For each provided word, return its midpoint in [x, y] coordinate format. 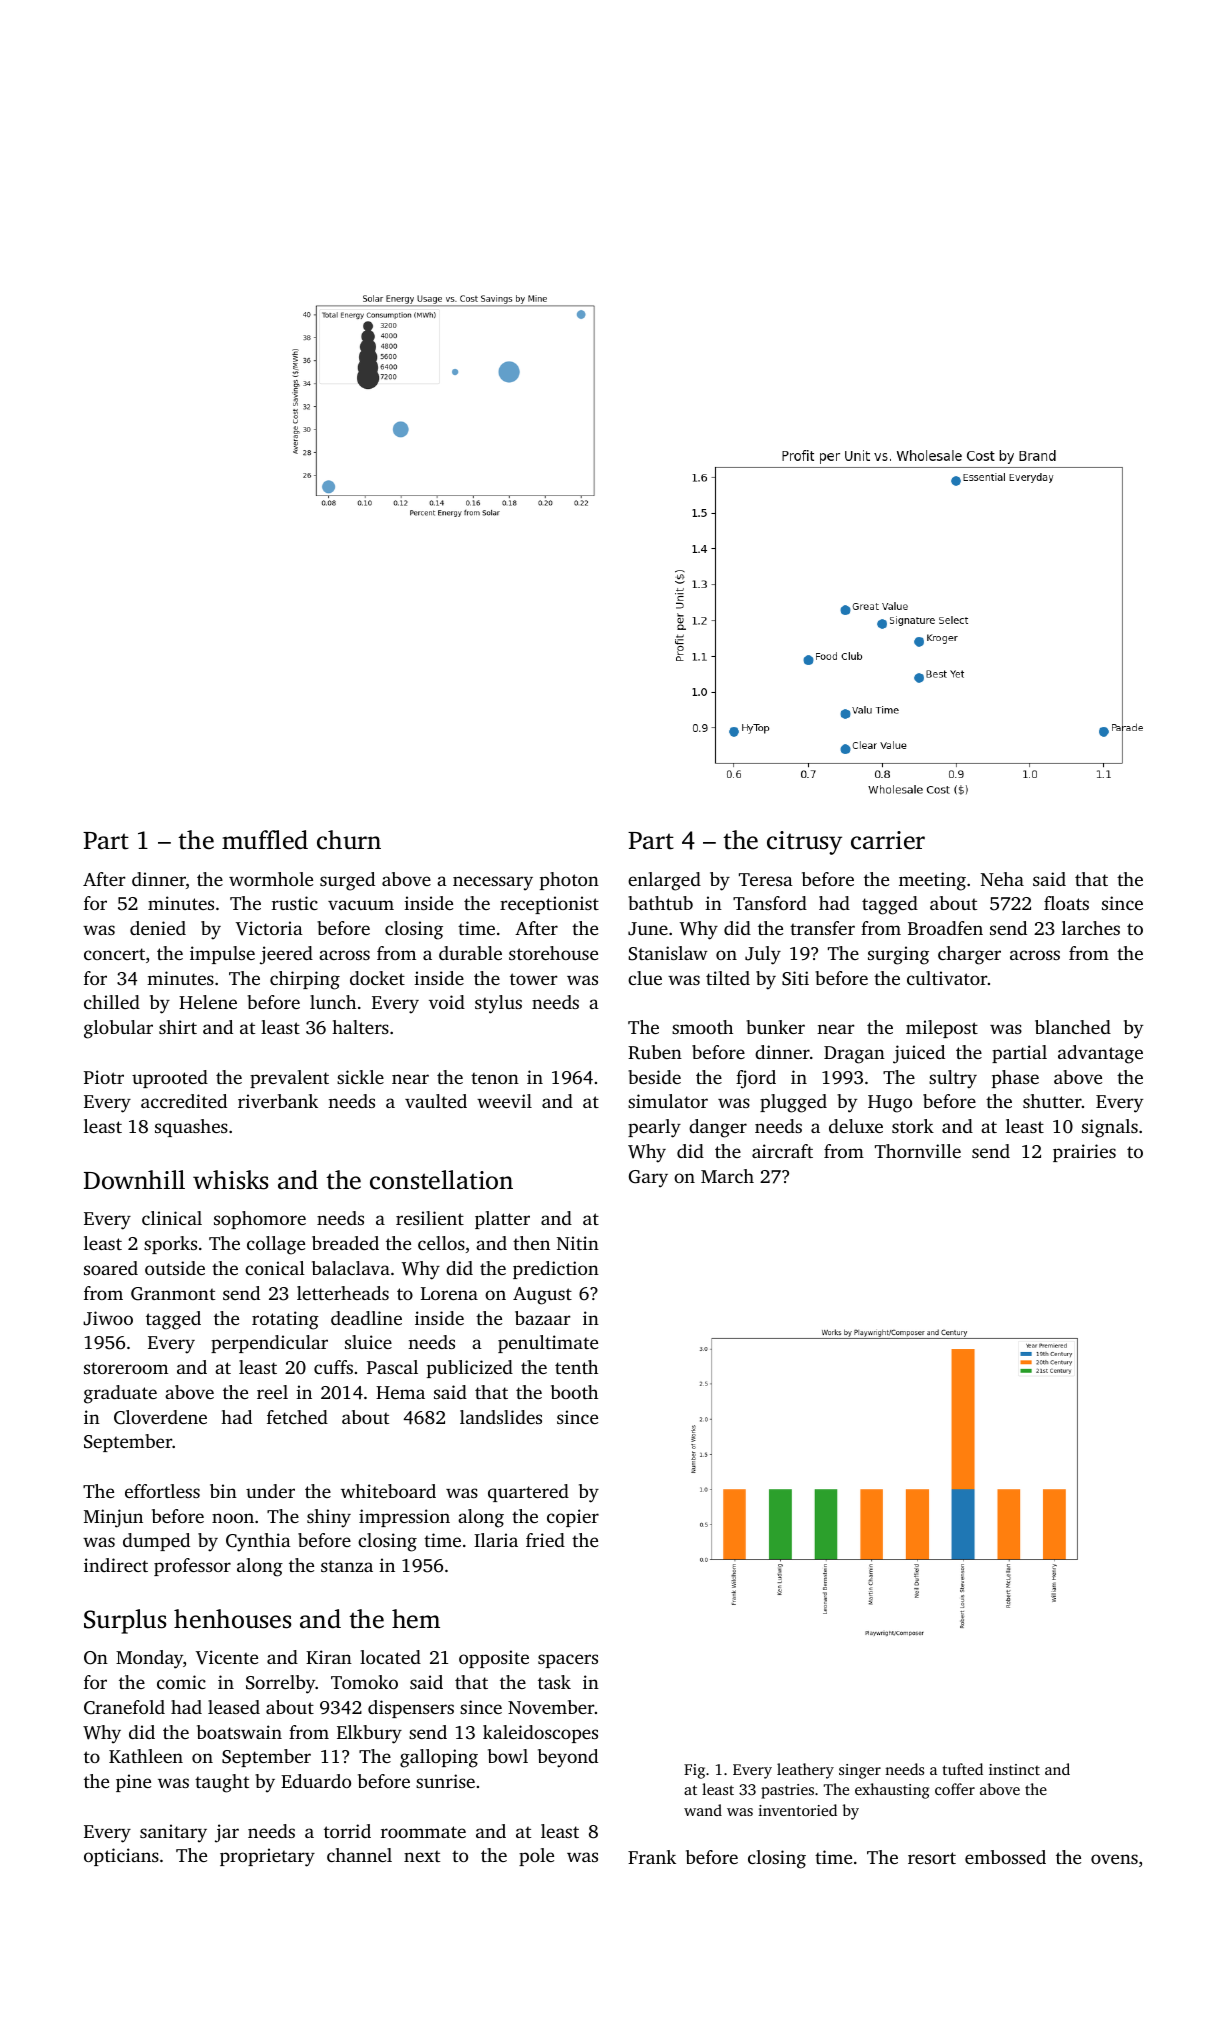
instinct [1014, 1769]
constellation [441, 1180]
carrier [888, 840]
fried [545, 1540]
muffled [265, 840]
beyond [568, 1758]
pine [133, 1783]
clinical [172, 1218]
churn [349, 840]
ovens [1114, 1859]
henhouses [232, 1619]
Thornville [918, 1151]
